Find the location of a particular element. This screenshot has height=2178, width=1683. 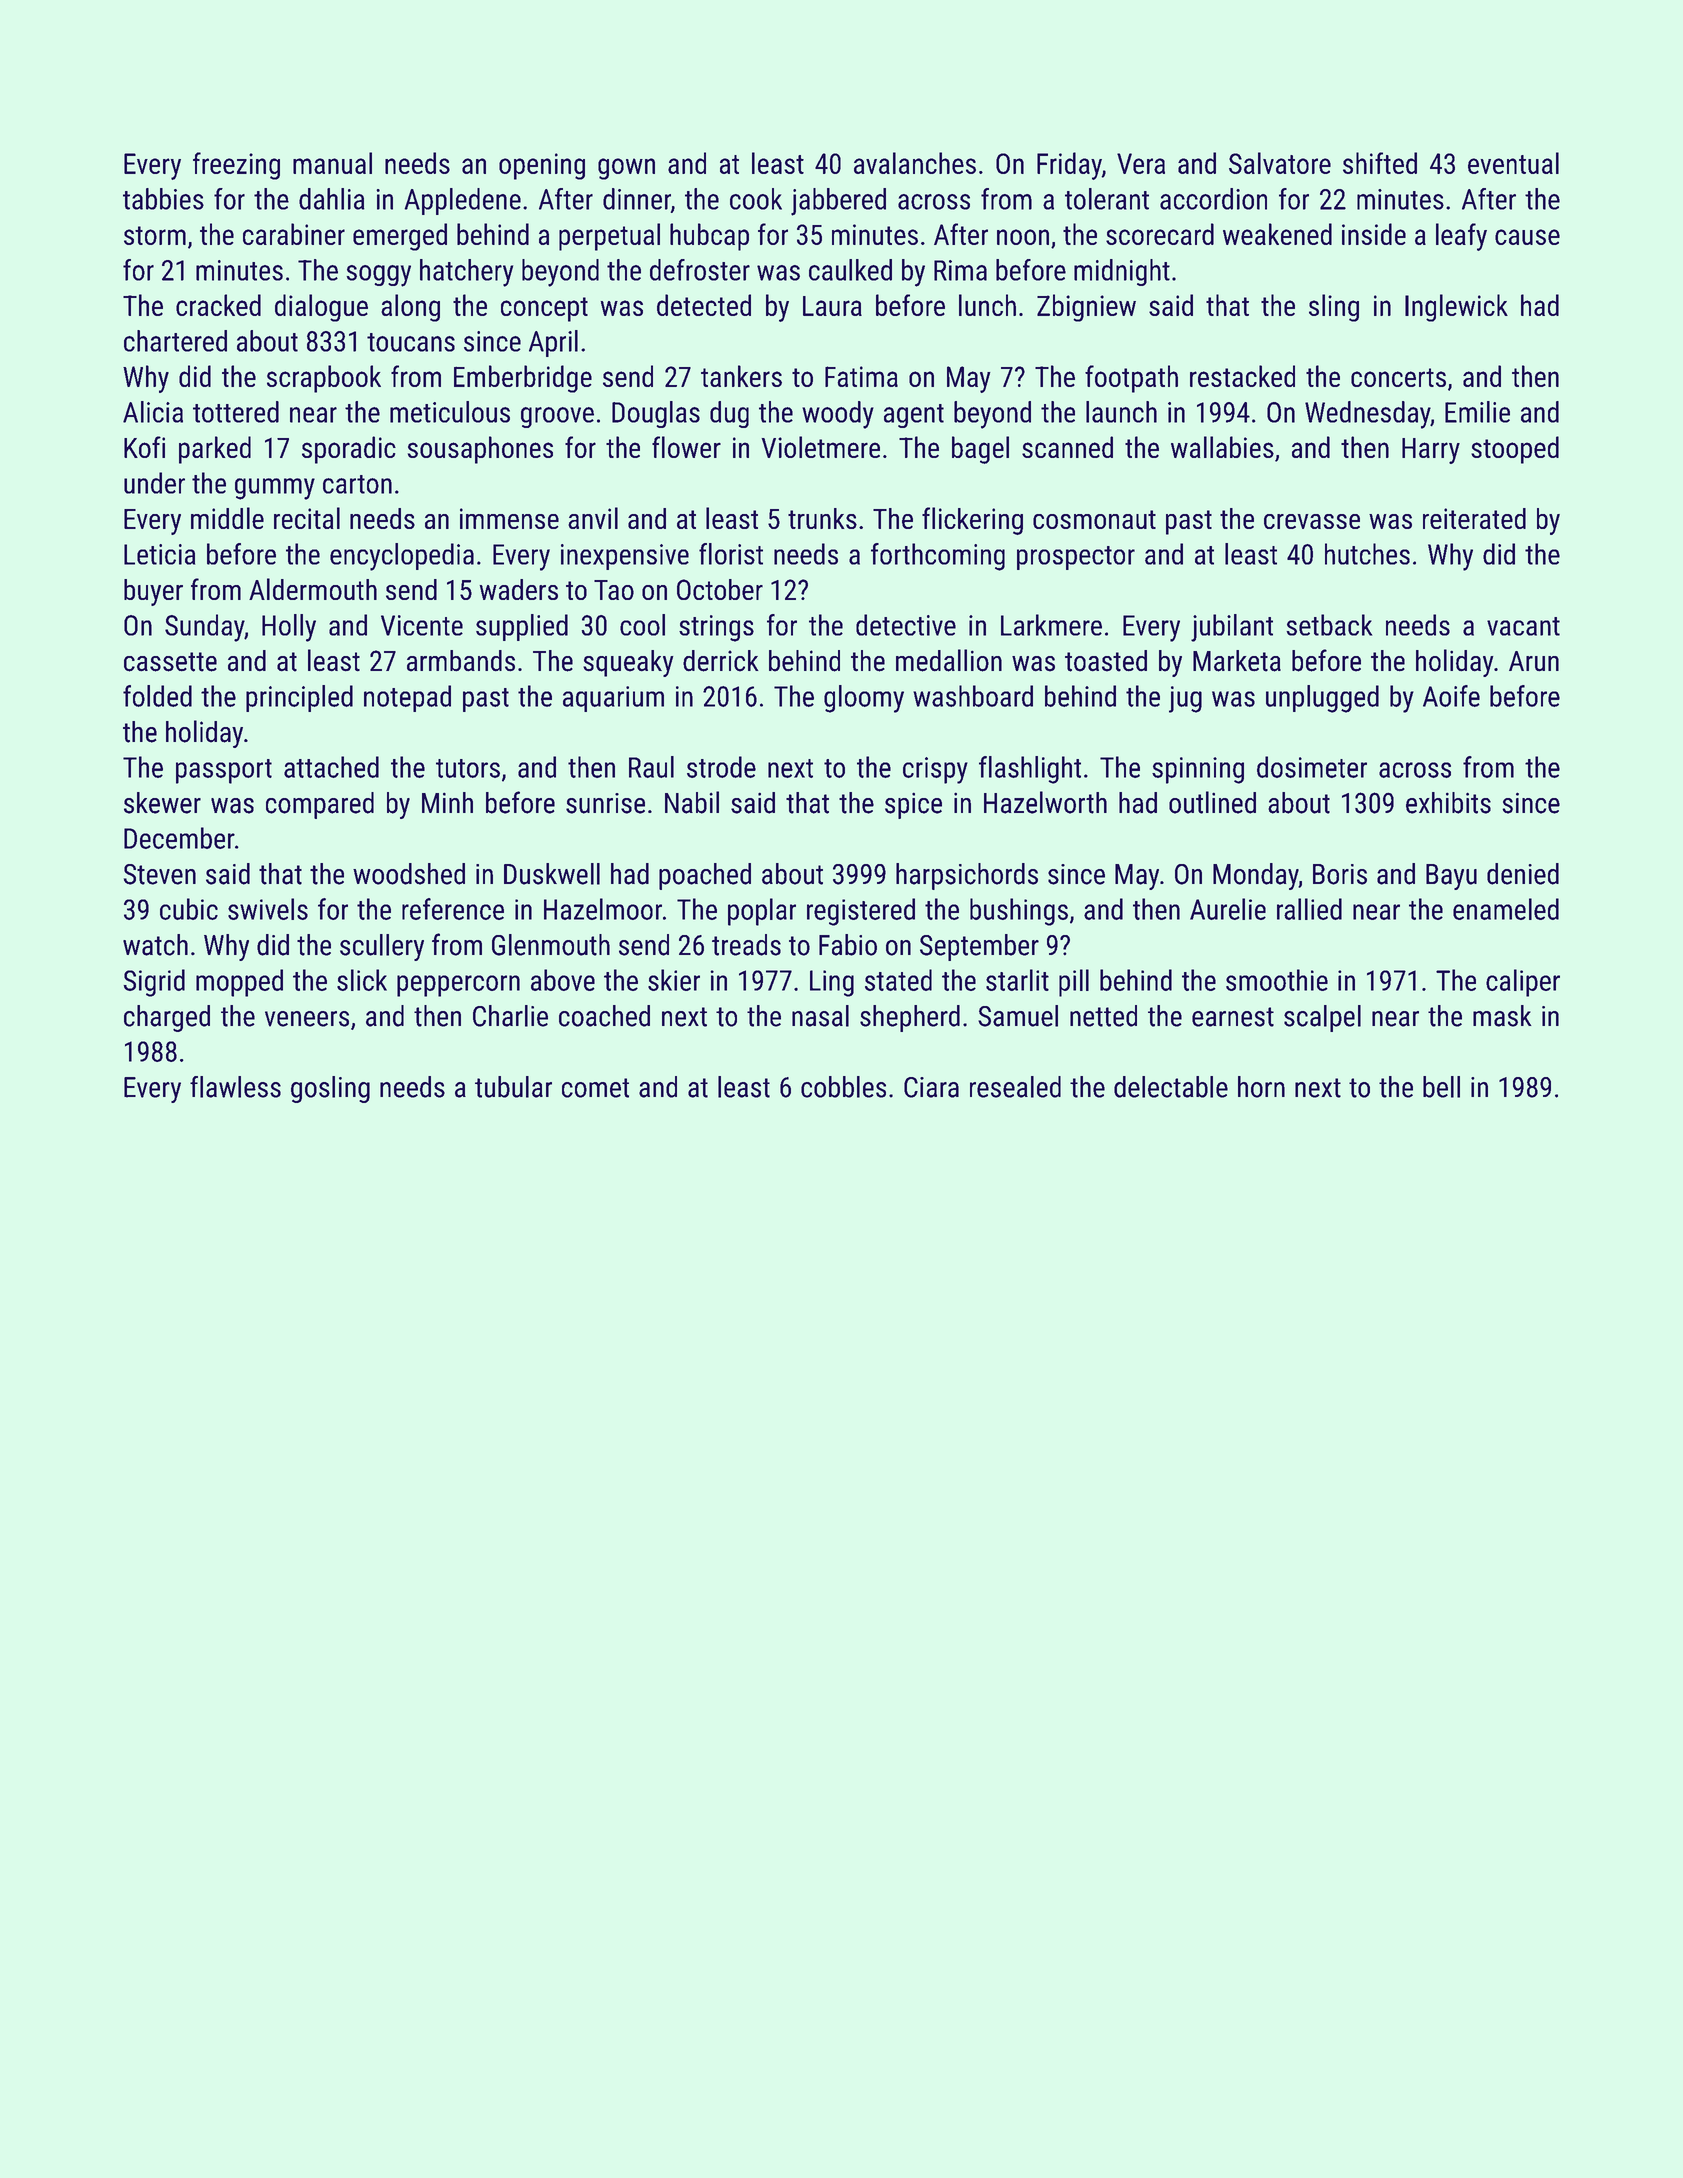

noon is located at coordinates (1023, 237).
